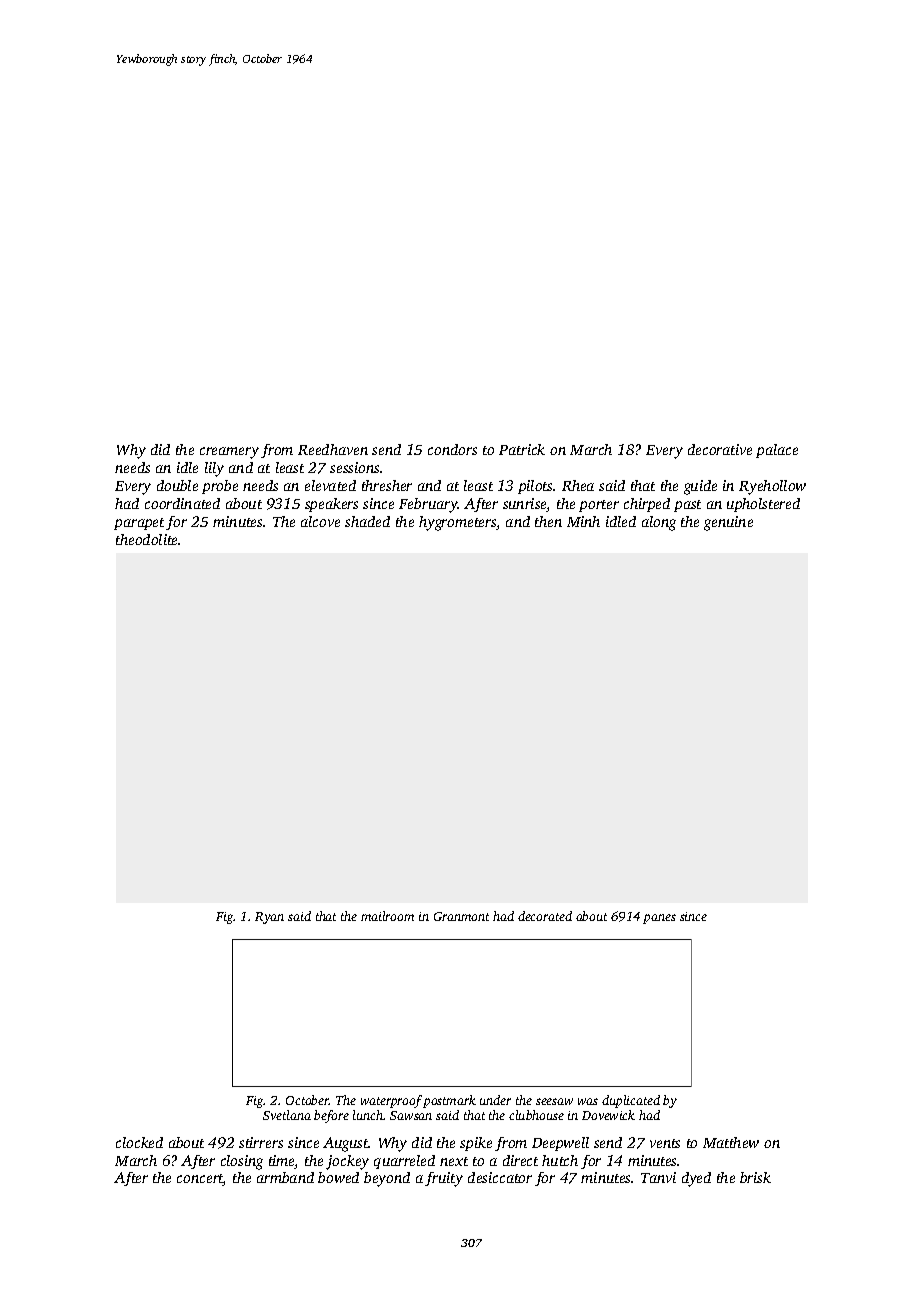 The height and width of the screenshot is (1308, 924). I want to click on lily, so click(214, 469).
